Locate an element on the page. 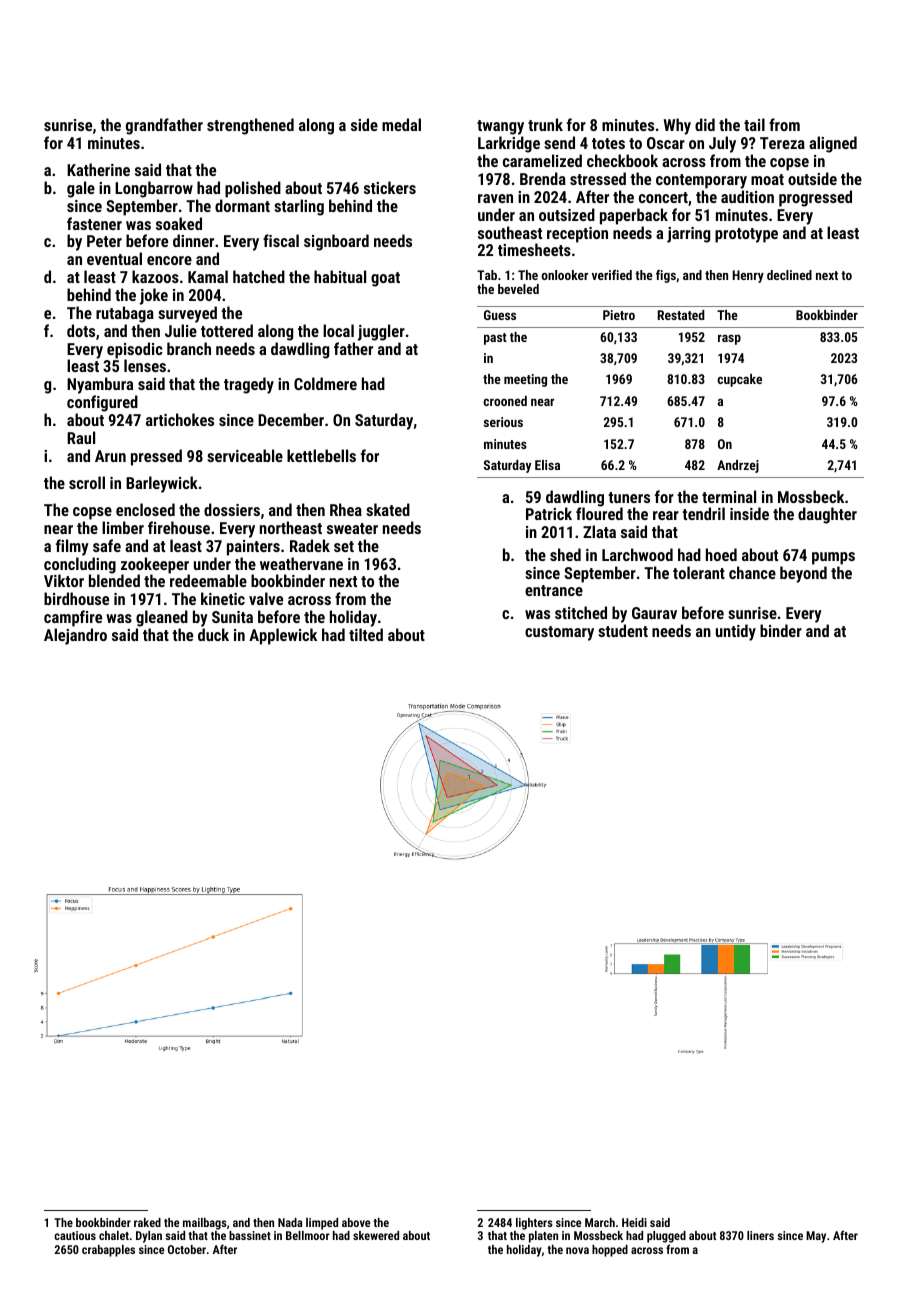 The image size is (908, 1316). Alejandro is located at coordinates (75, 636).
